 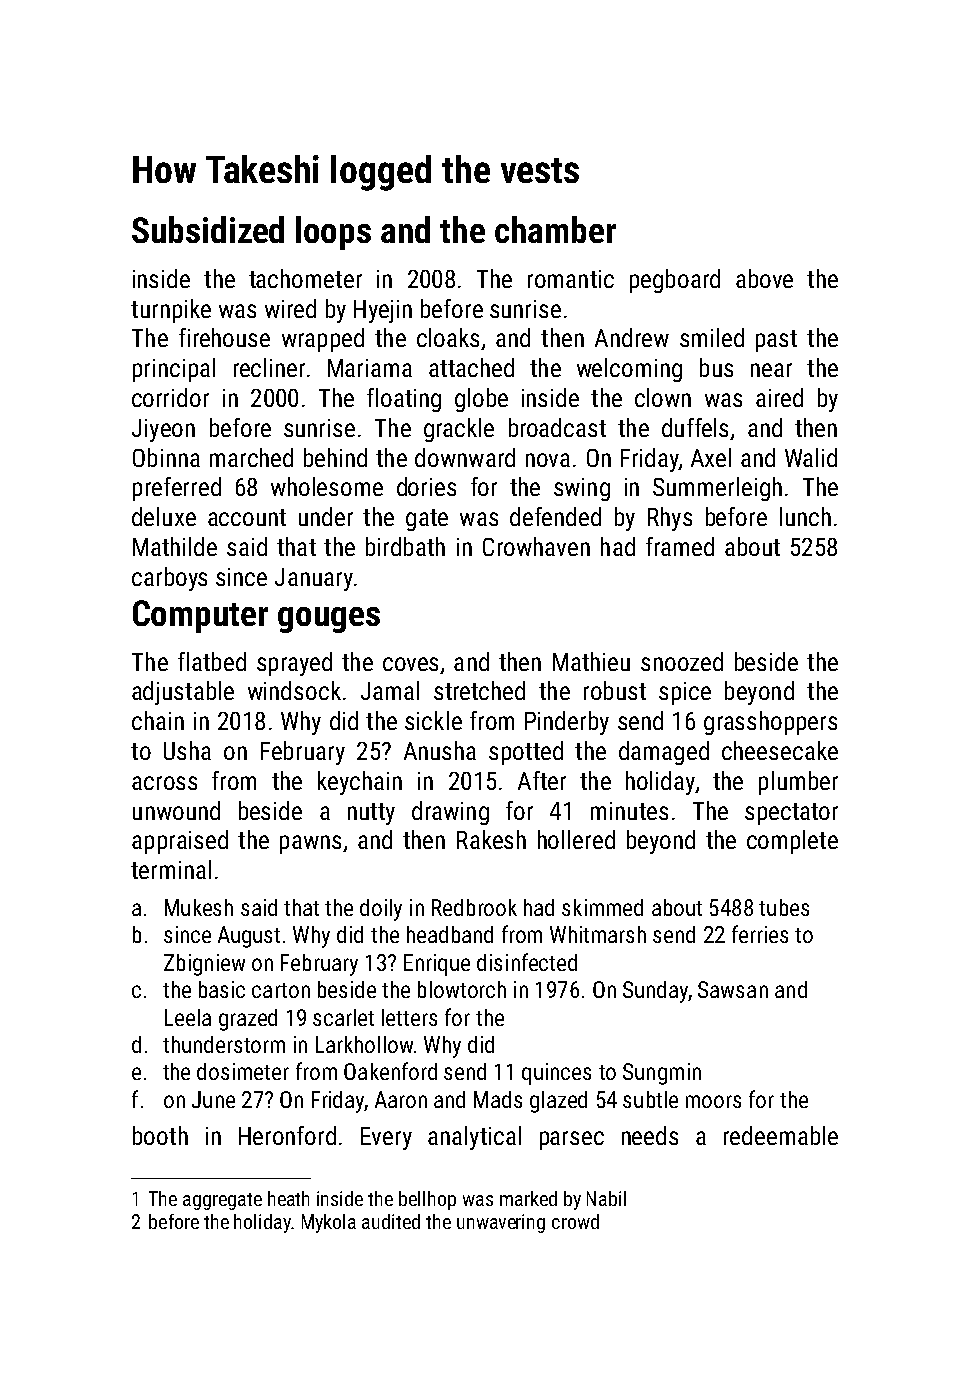 What do you see at coordinates (287, 1135) in the image?
I see `Heronford` at bounding box center [287, 1135].
